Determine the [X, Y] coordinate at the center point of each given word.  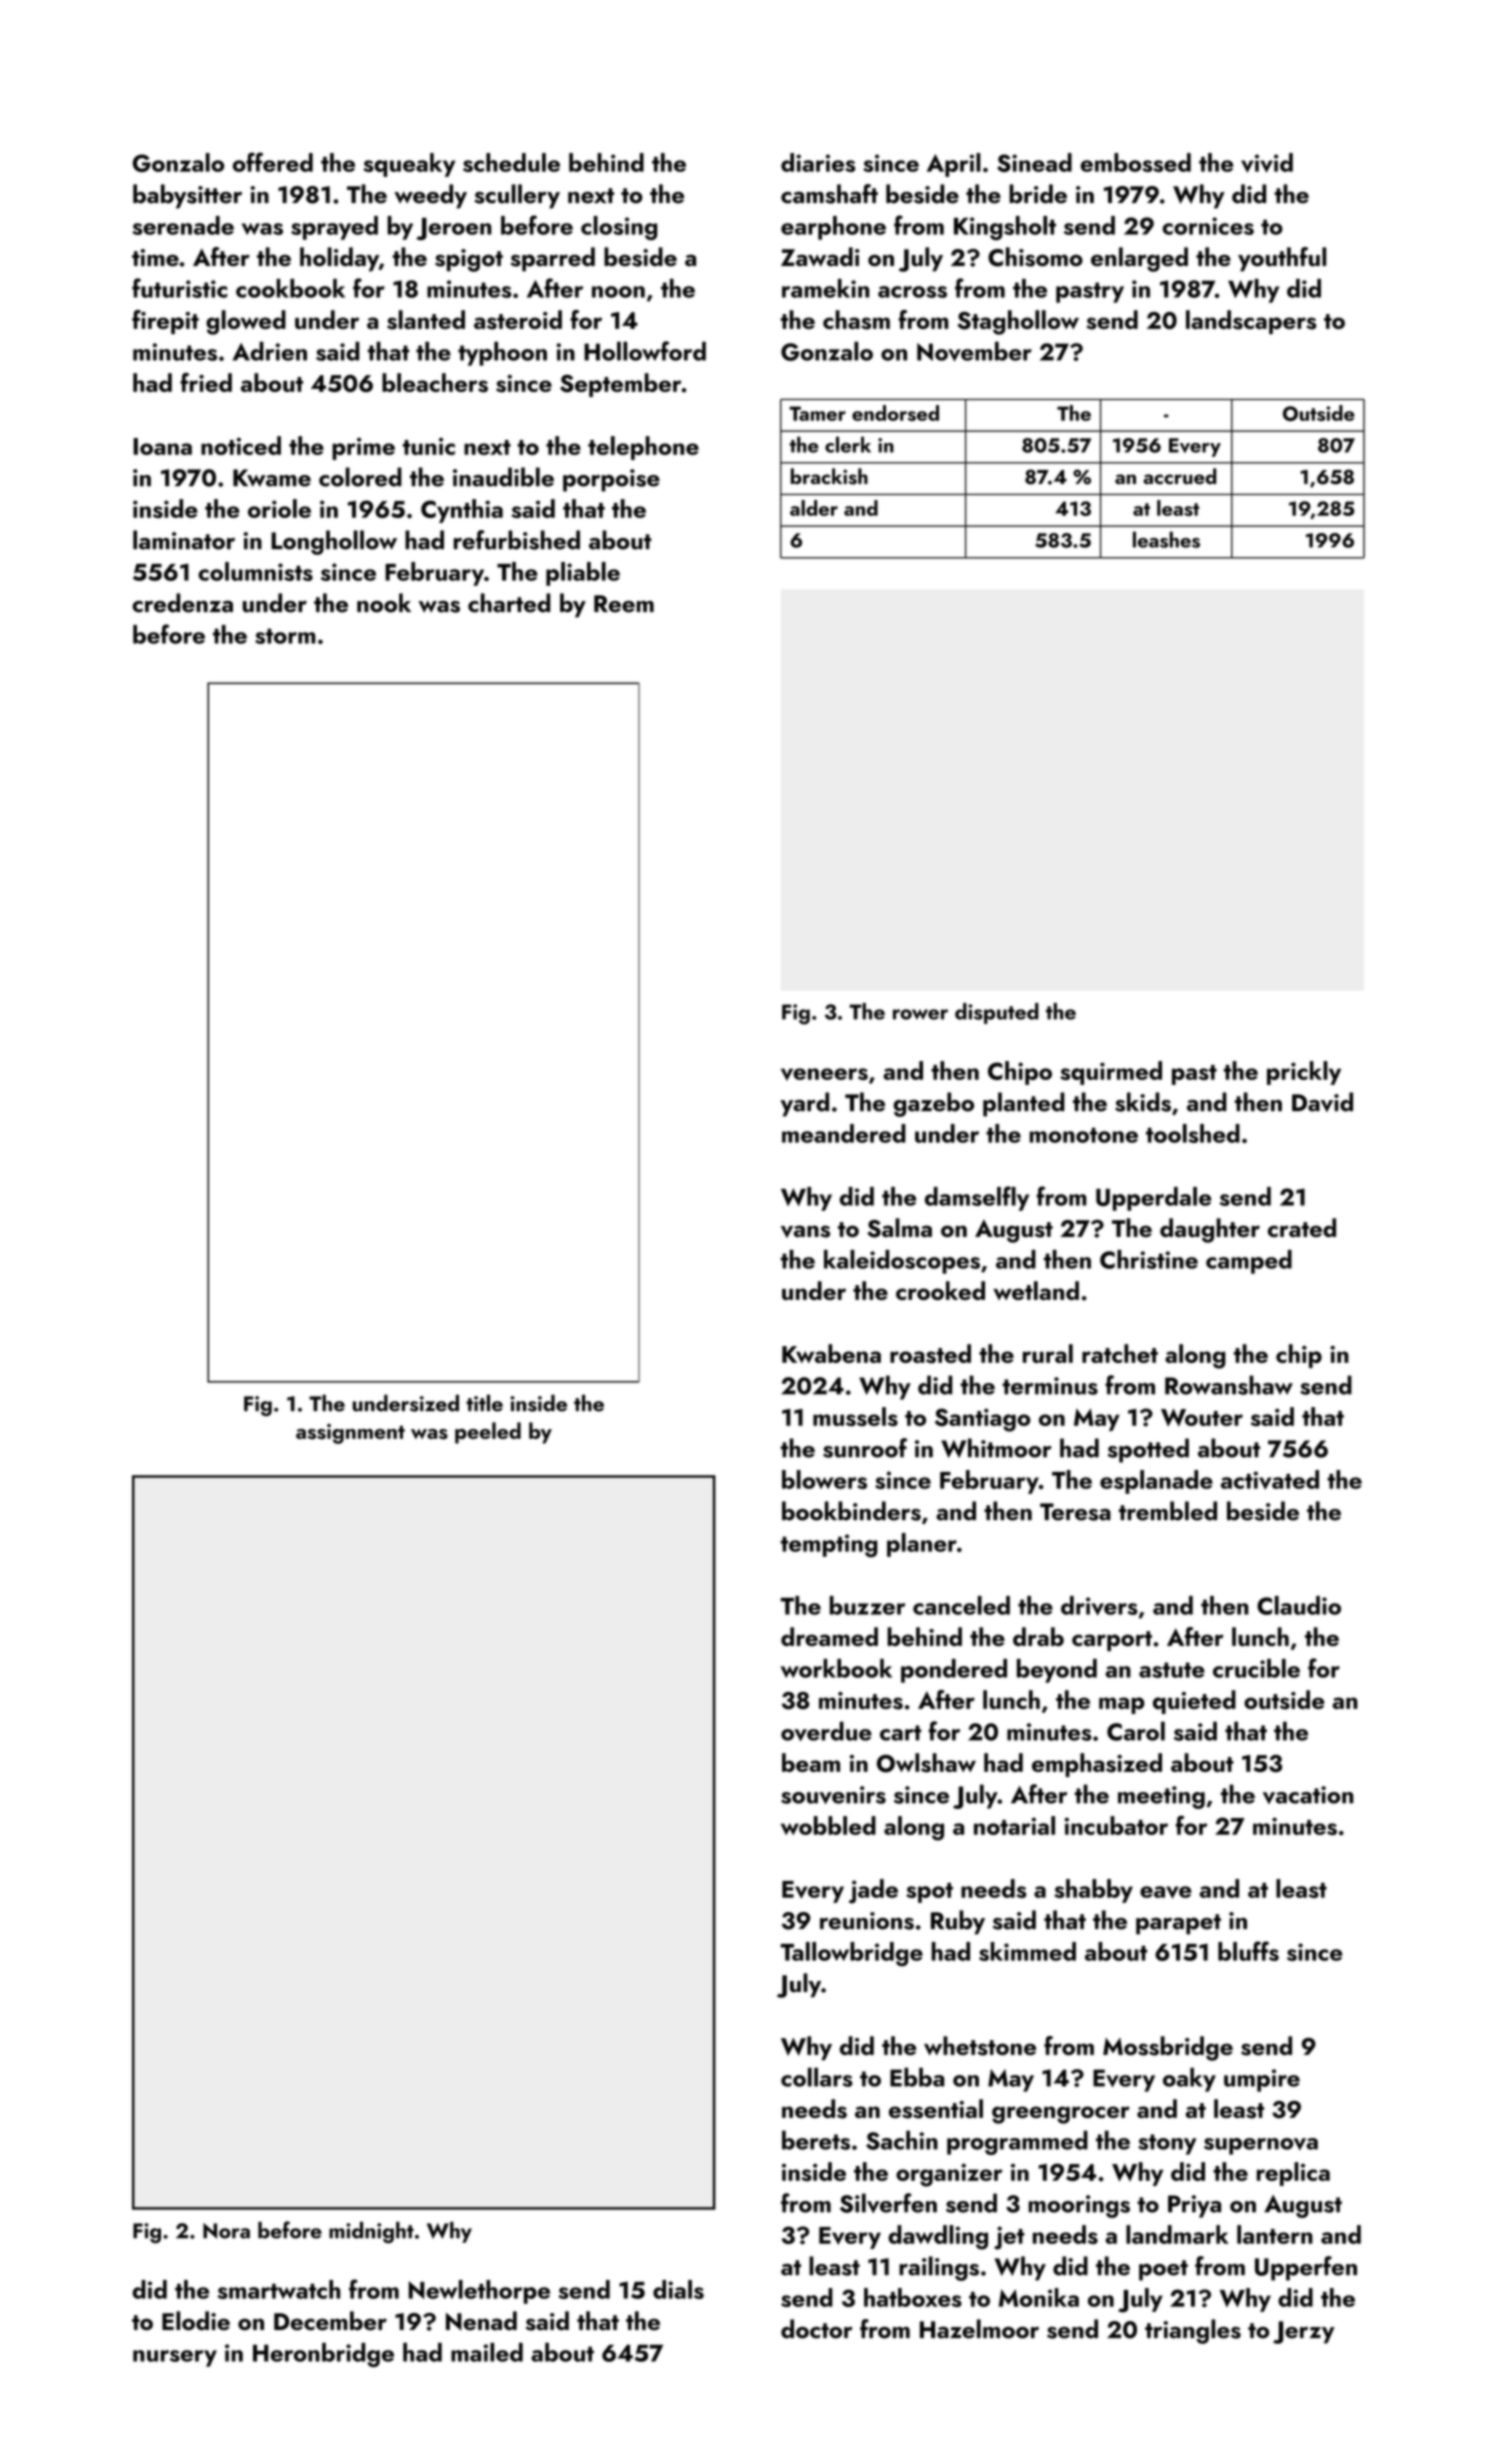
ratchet [1120, 1353]
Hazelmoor [979, 2329]
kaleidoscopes [902, 1262]
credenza [182, 603]
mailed [487, 2352]
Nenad [481, 2321]
